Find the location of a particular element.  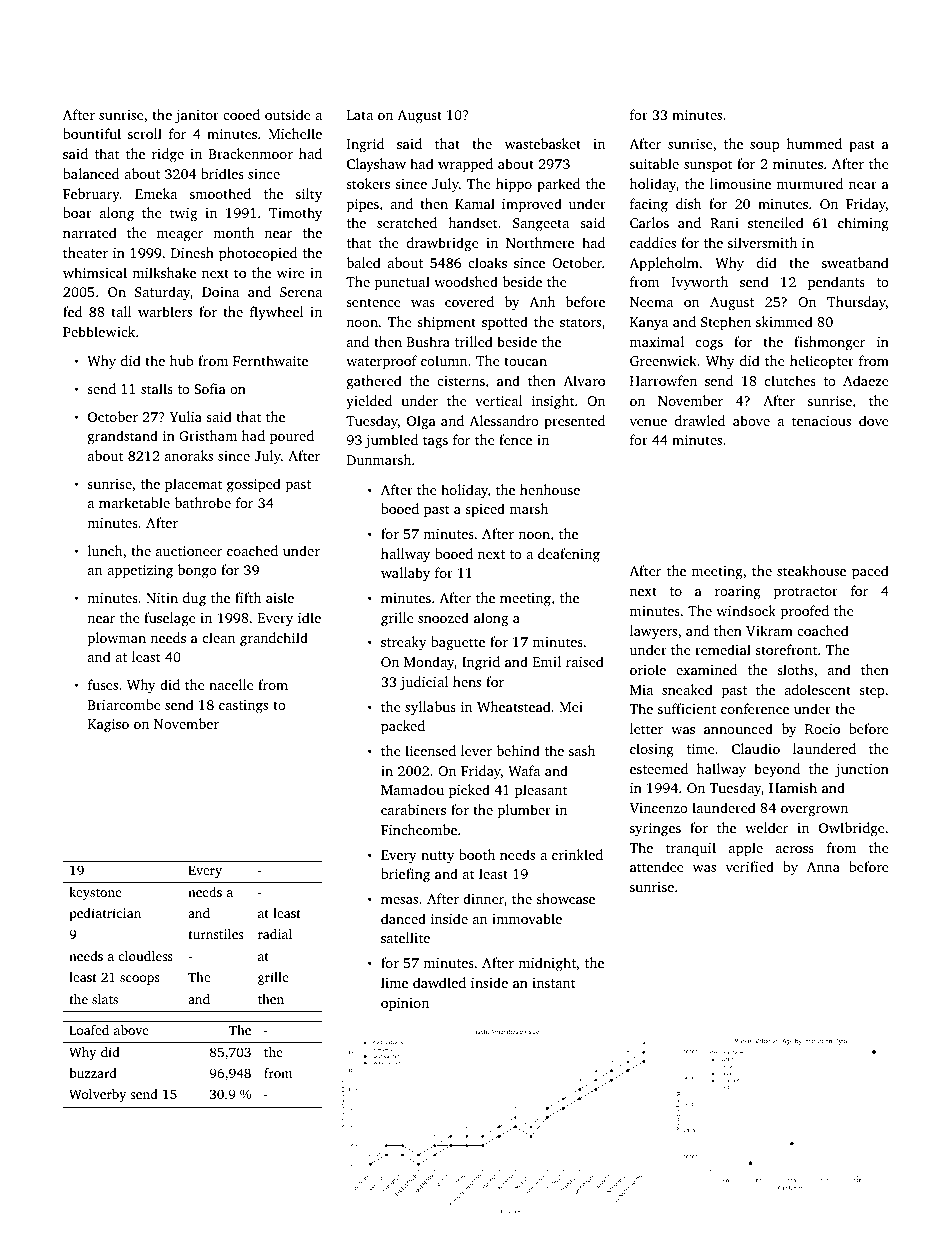

opinion is located at coordinates (405, 1004).
